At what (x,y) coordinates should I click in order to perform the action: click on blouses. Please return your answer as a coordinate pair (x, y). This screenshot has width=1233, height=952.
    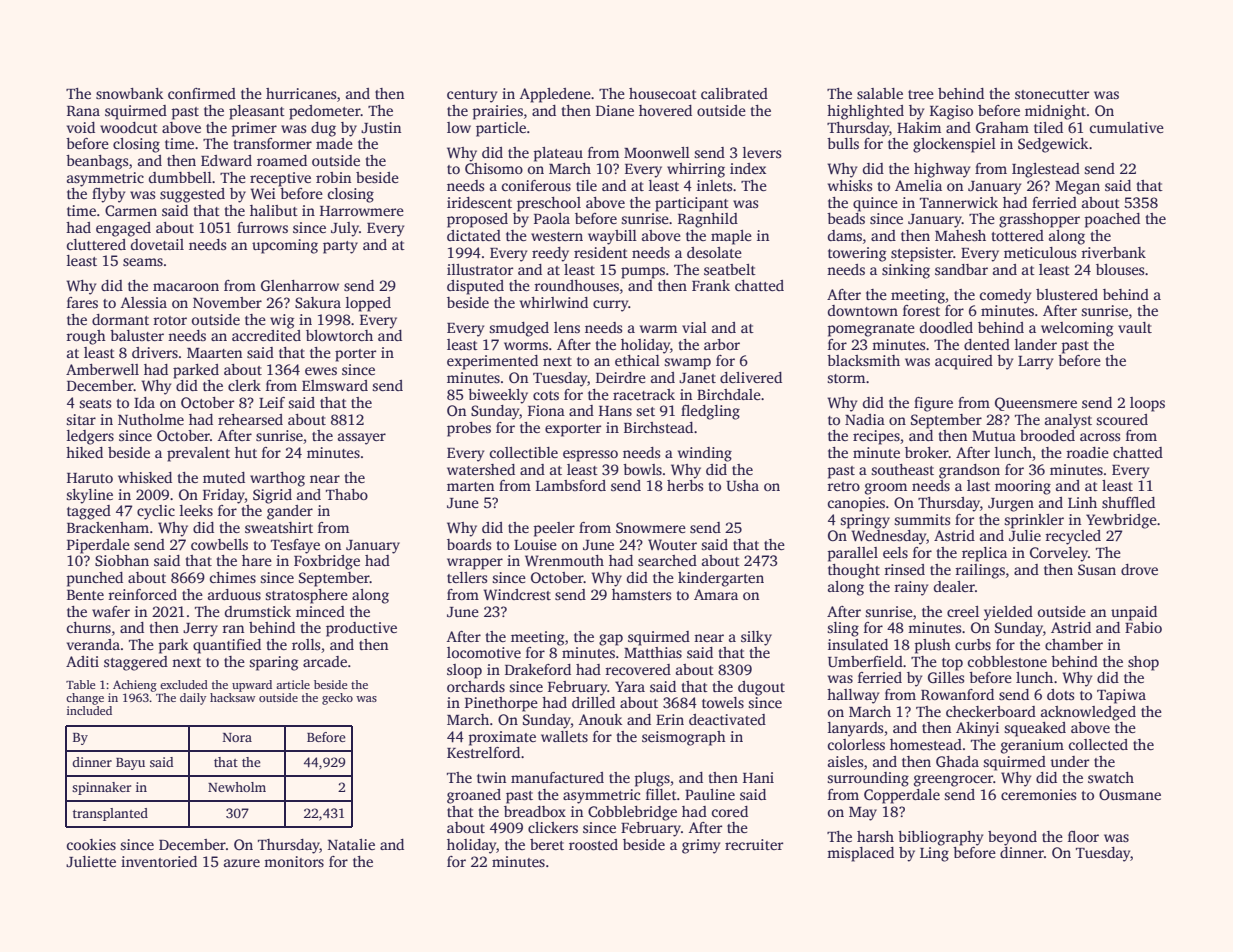
    Looking at the image, I should click on (1120, 269).
